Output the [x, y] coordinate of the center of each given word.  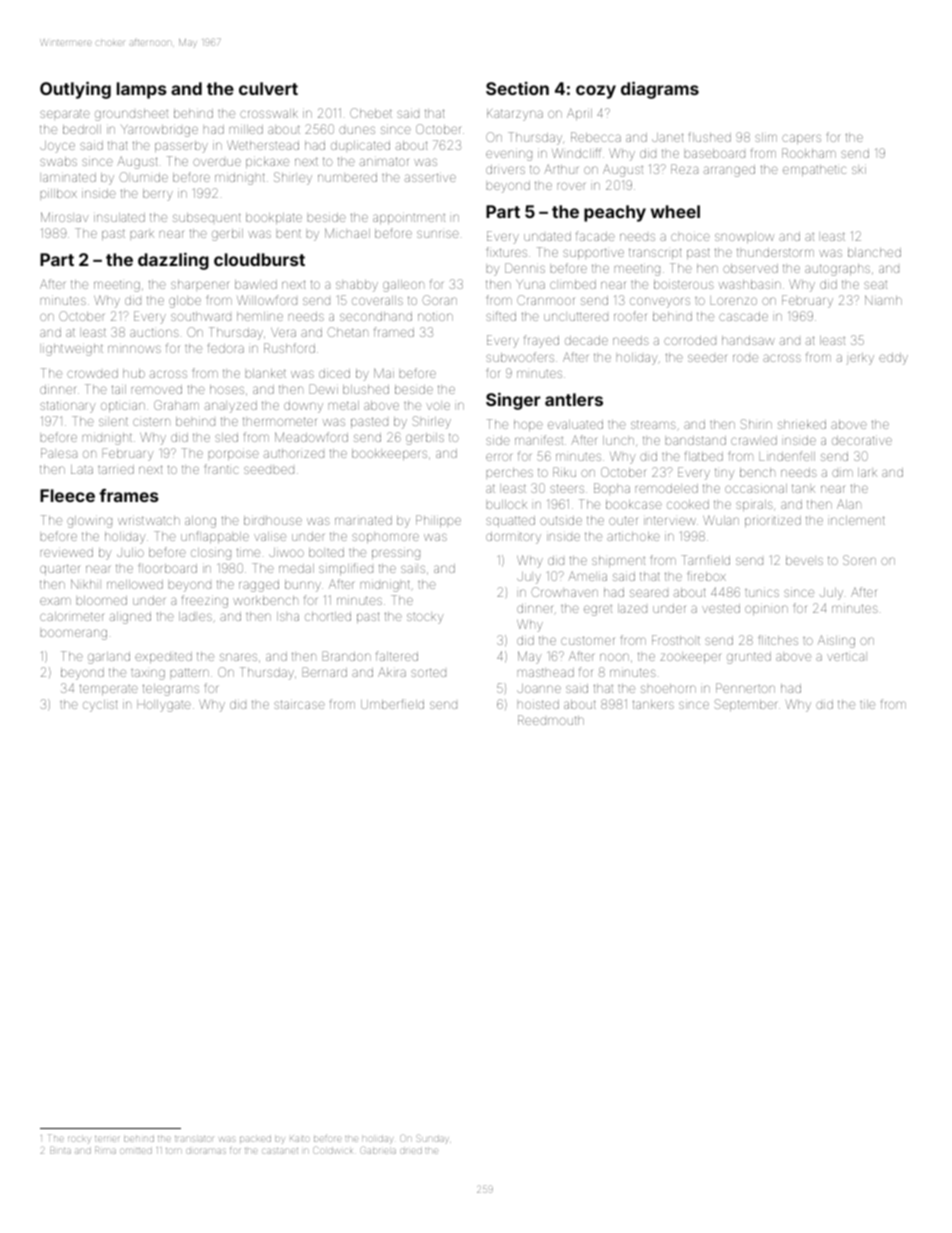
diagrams [660, 90]
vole [438, 406]
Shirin [756, 424]
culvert [268, 88]
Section [517, 88]
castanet [280, 1151]
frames [129, 495]
